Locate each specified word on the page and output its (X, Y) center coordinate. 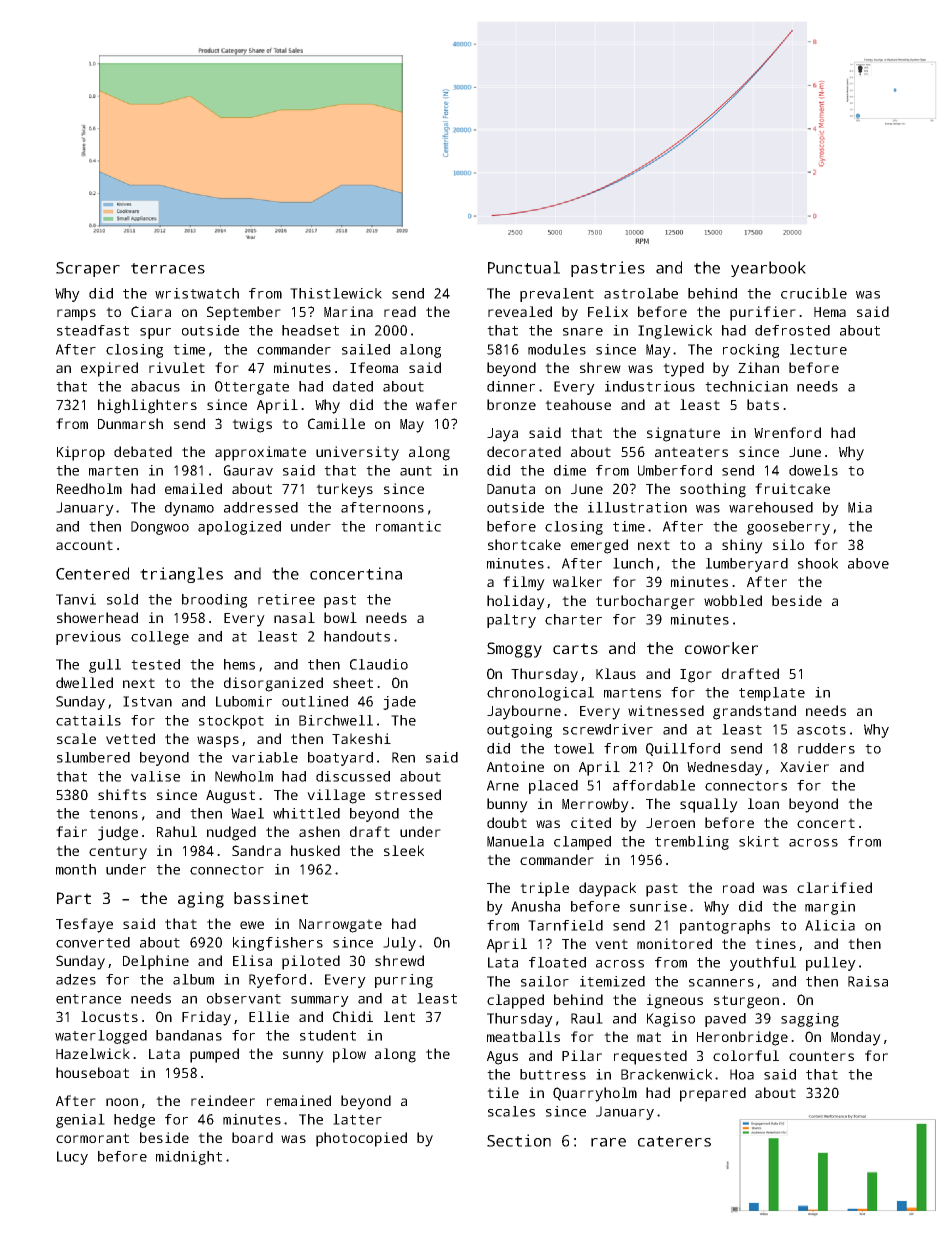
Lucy (72, 1158)
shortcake (524, 544)
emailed (193, 488)
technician (746, 386)
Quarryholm (595, 1094)
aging (201, 900)
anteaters (691, 452)
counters (821, 1056)
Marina (348, 311)
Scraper (88, 269)
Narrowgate (340, 926)
